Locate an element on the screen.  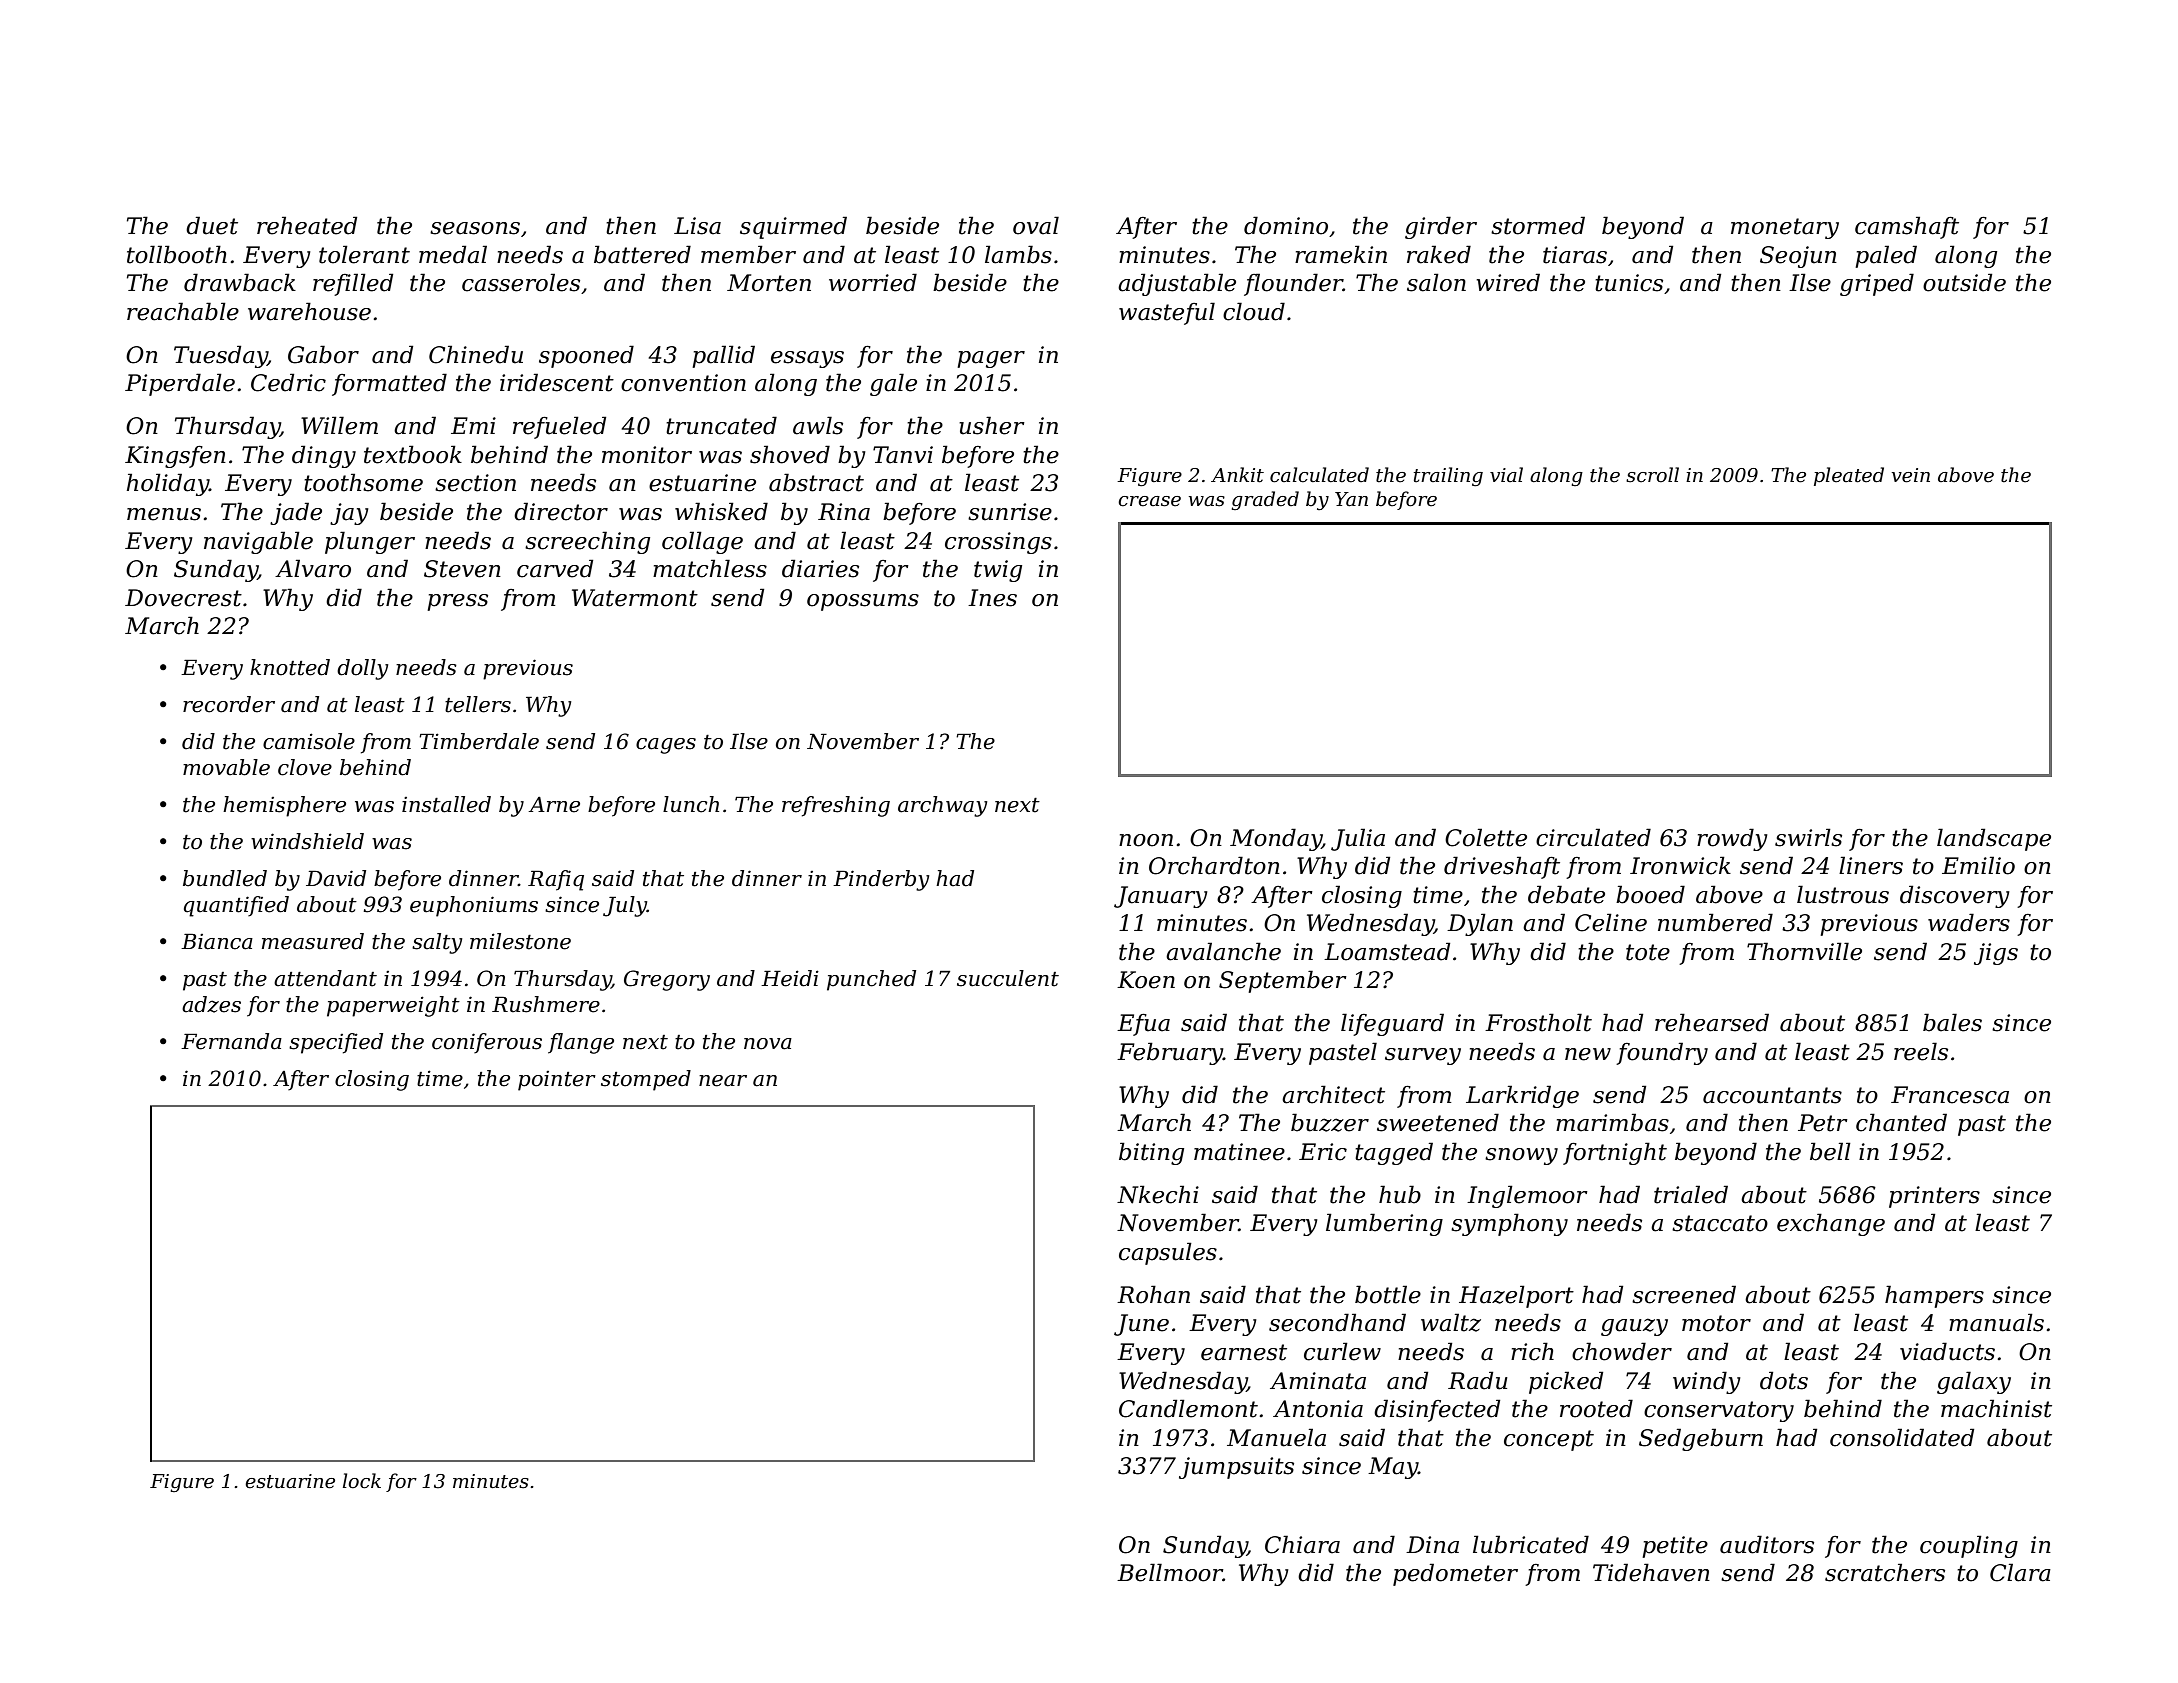
press is located at coordinates (457, 602).
